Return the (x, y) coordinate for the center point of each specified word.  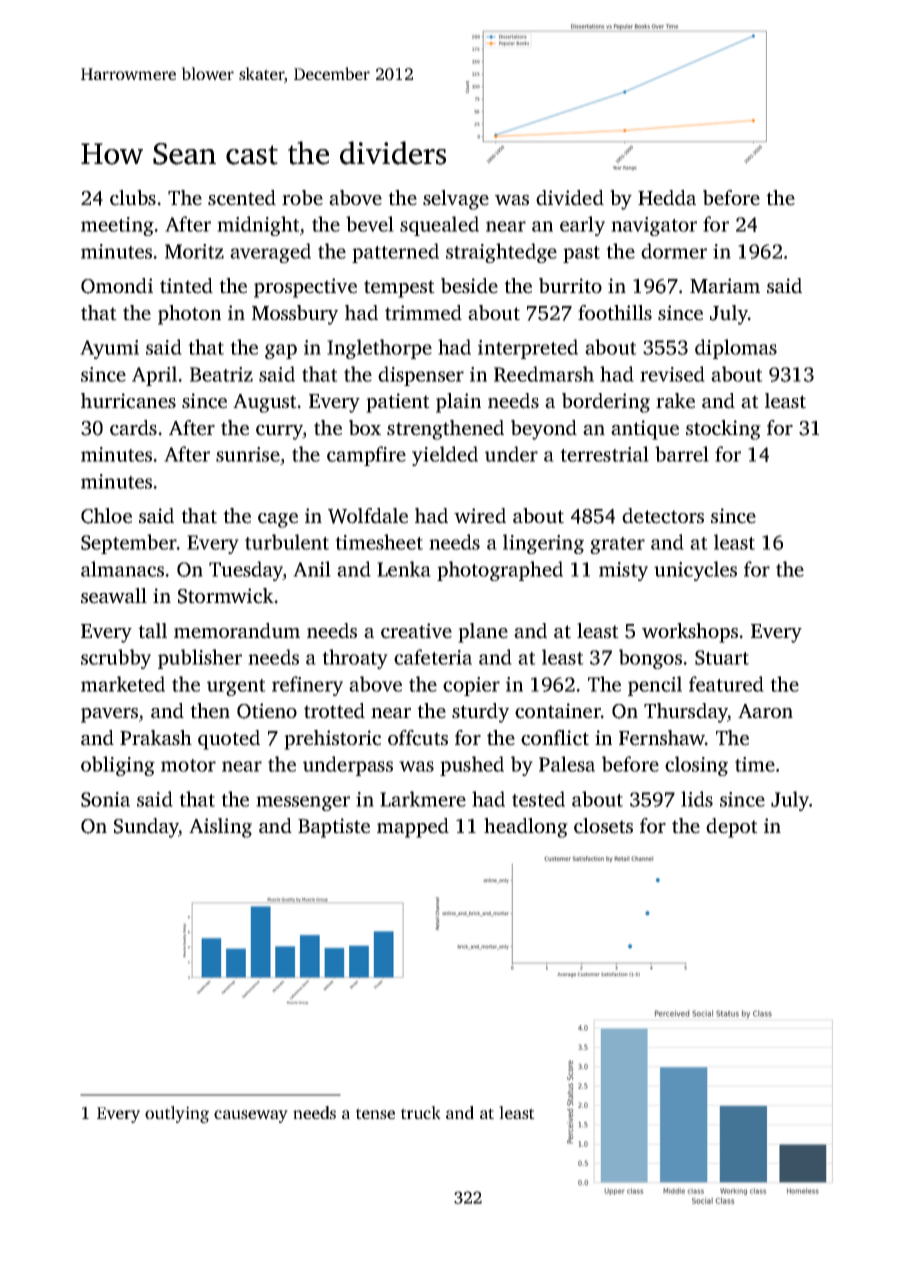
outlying (177, 1114)
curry (279, 432)
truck (421, 1112)
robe (302, 198)
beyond (544, 430)
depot (732, 828)
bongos (650, 659)
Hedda (667, 198)
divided (570, 198)
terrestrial (604, 454)
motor (188, 765)
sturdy (480, 713)
